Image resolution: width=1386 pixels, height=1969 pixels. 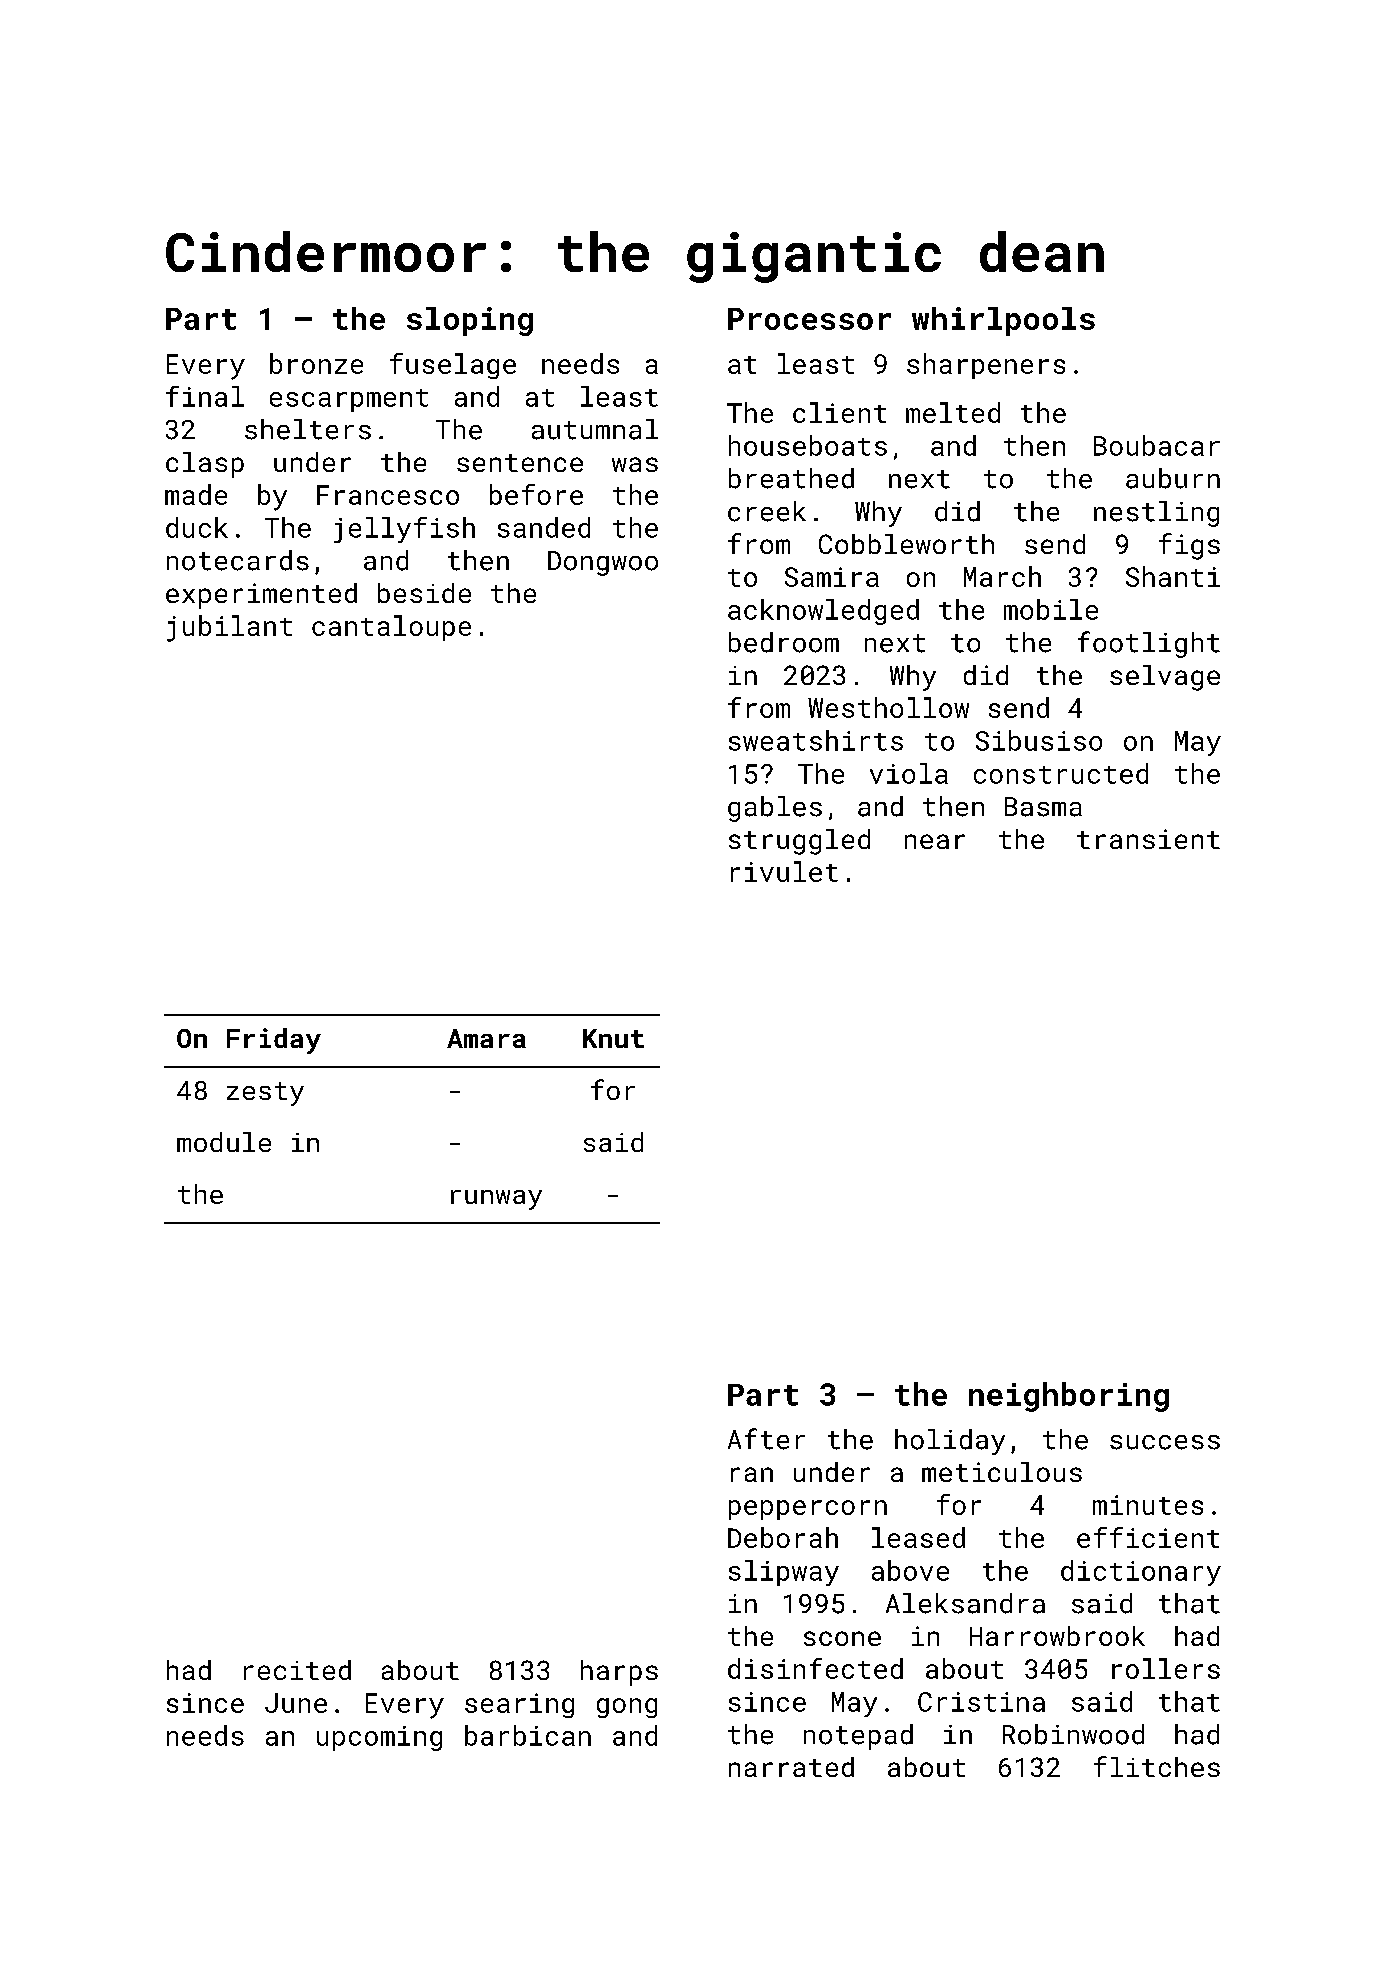 What do you see at coordinates (1003, 321) in the screenshot?
I see `whirlpools` at bounding box center [1003, 321].
